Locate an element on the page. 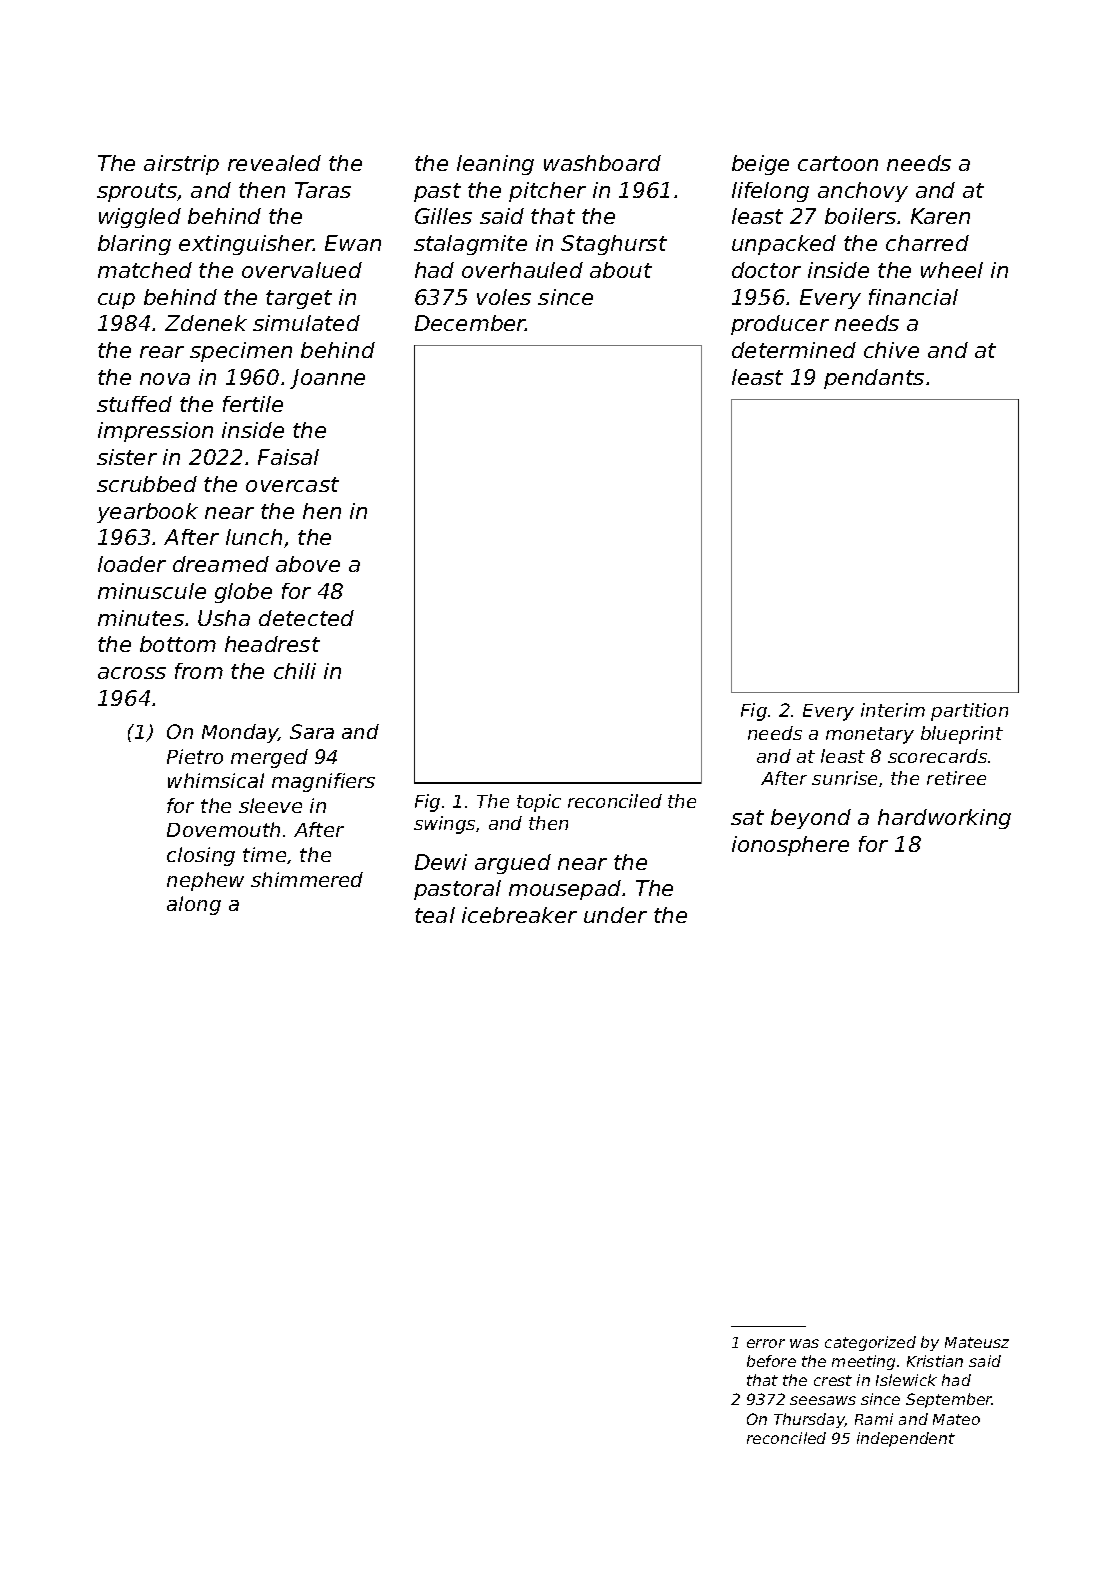  icebreaker is located at coordinates (519, 915).
